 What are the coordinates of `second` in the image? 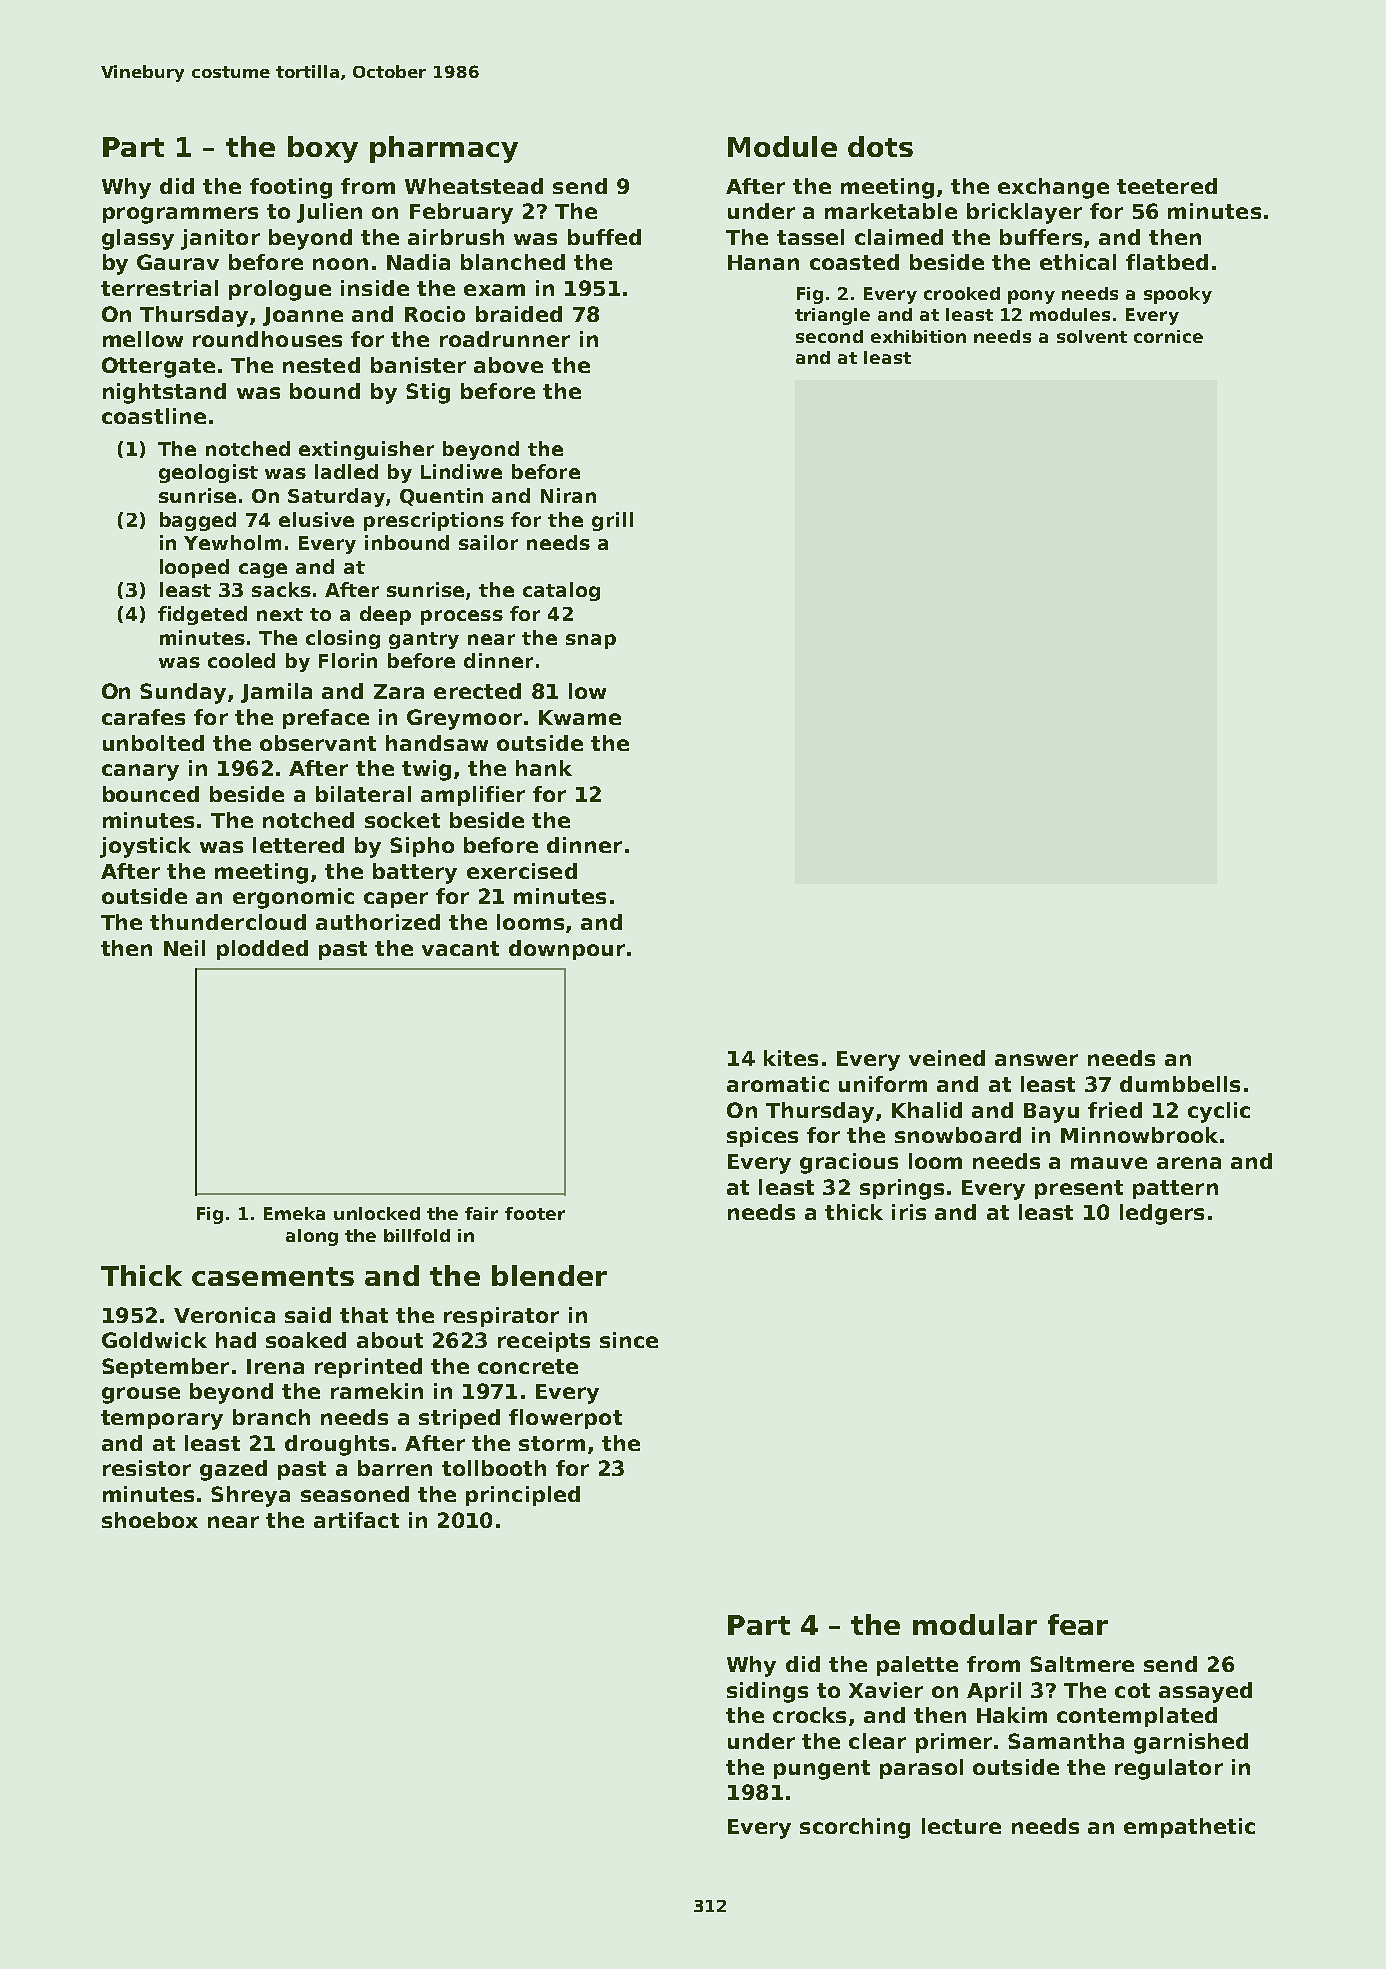 It's located at (829, 336).
